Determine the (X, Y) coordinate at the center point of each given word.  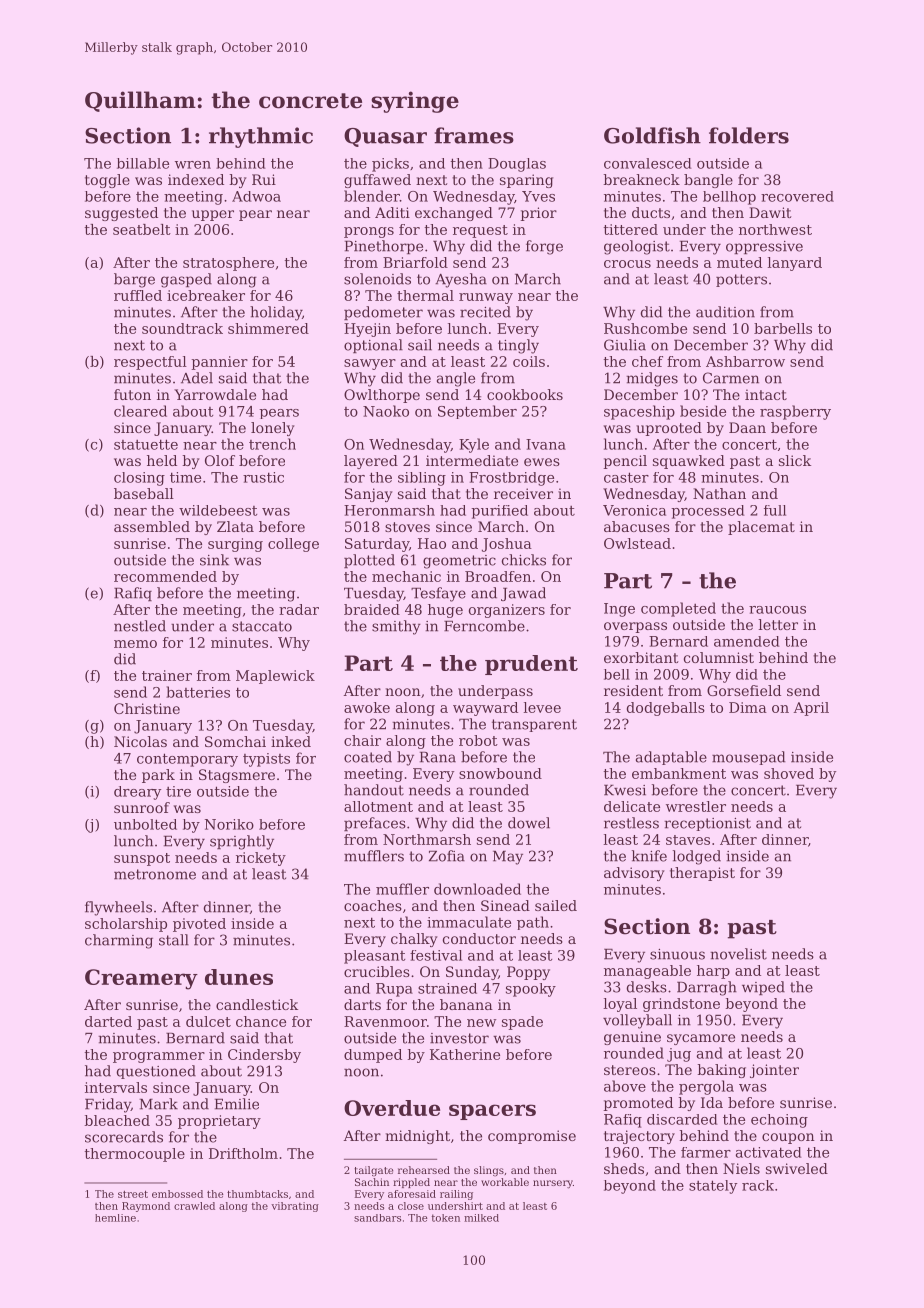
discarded (682, 1119)
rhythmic (261, 137)
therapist (702, 874)
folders (749, 135)
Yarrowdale (215, 394)
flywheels (118, 908)
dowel (529, 823)
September (477, 412)
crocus (627, 264)
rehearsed (424, 1170)
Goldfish (652, 135)
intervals (116, 1087)
